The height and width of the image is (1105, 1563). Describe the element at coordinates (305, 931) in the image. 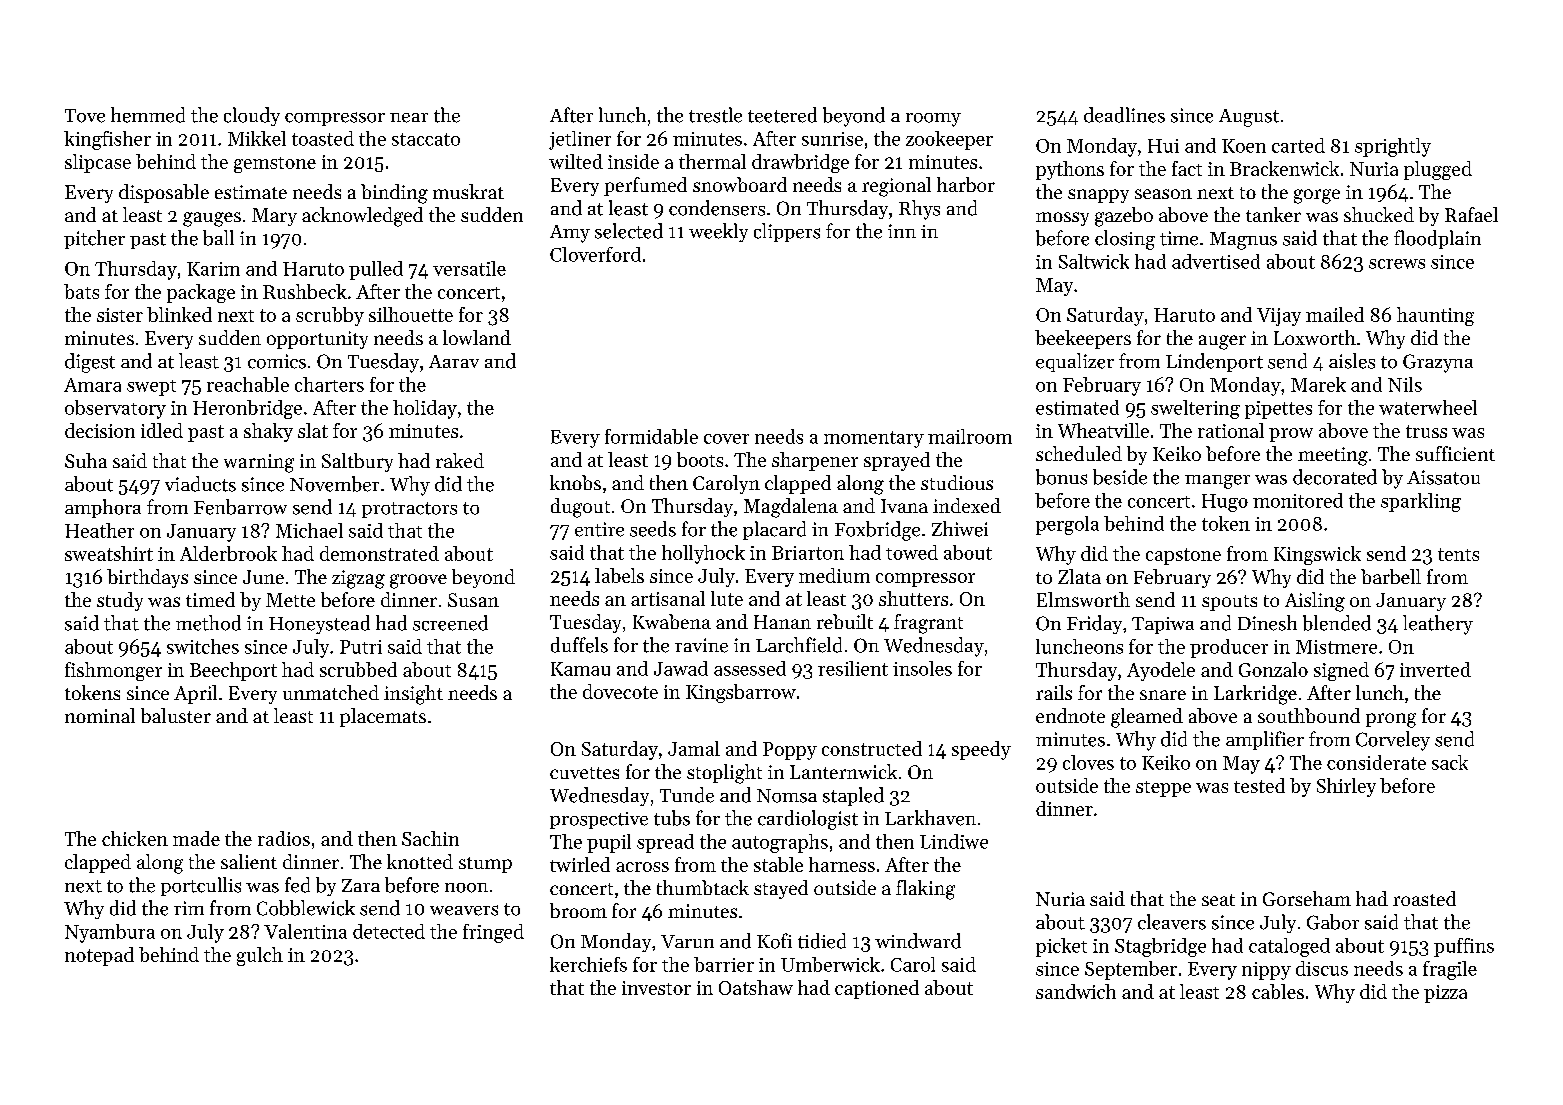

I see `Valentina` at that location.
